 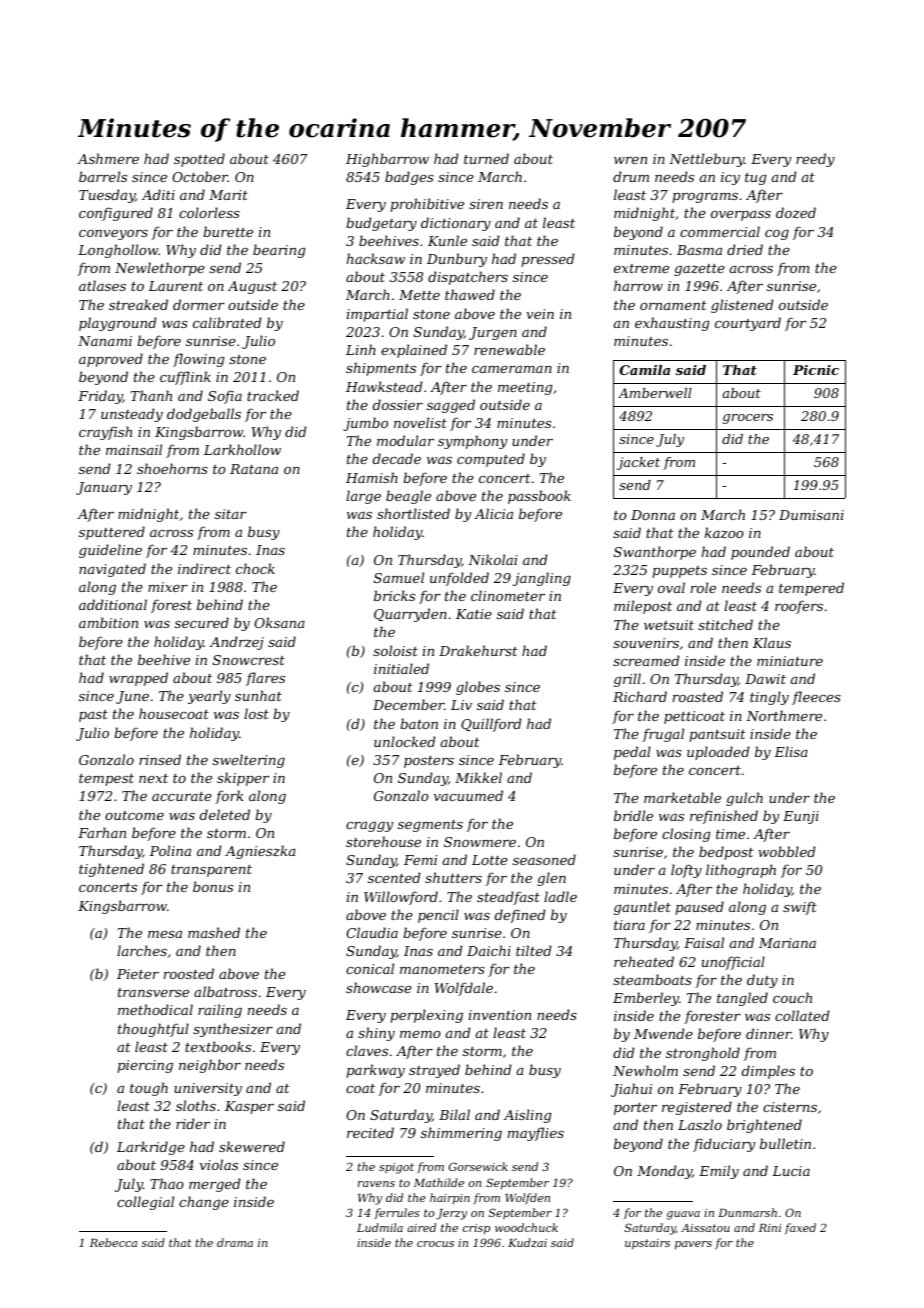 What do you see at coordinates (395, 650) in the page?
I see `soloist` at bounding box center [395, 650].
